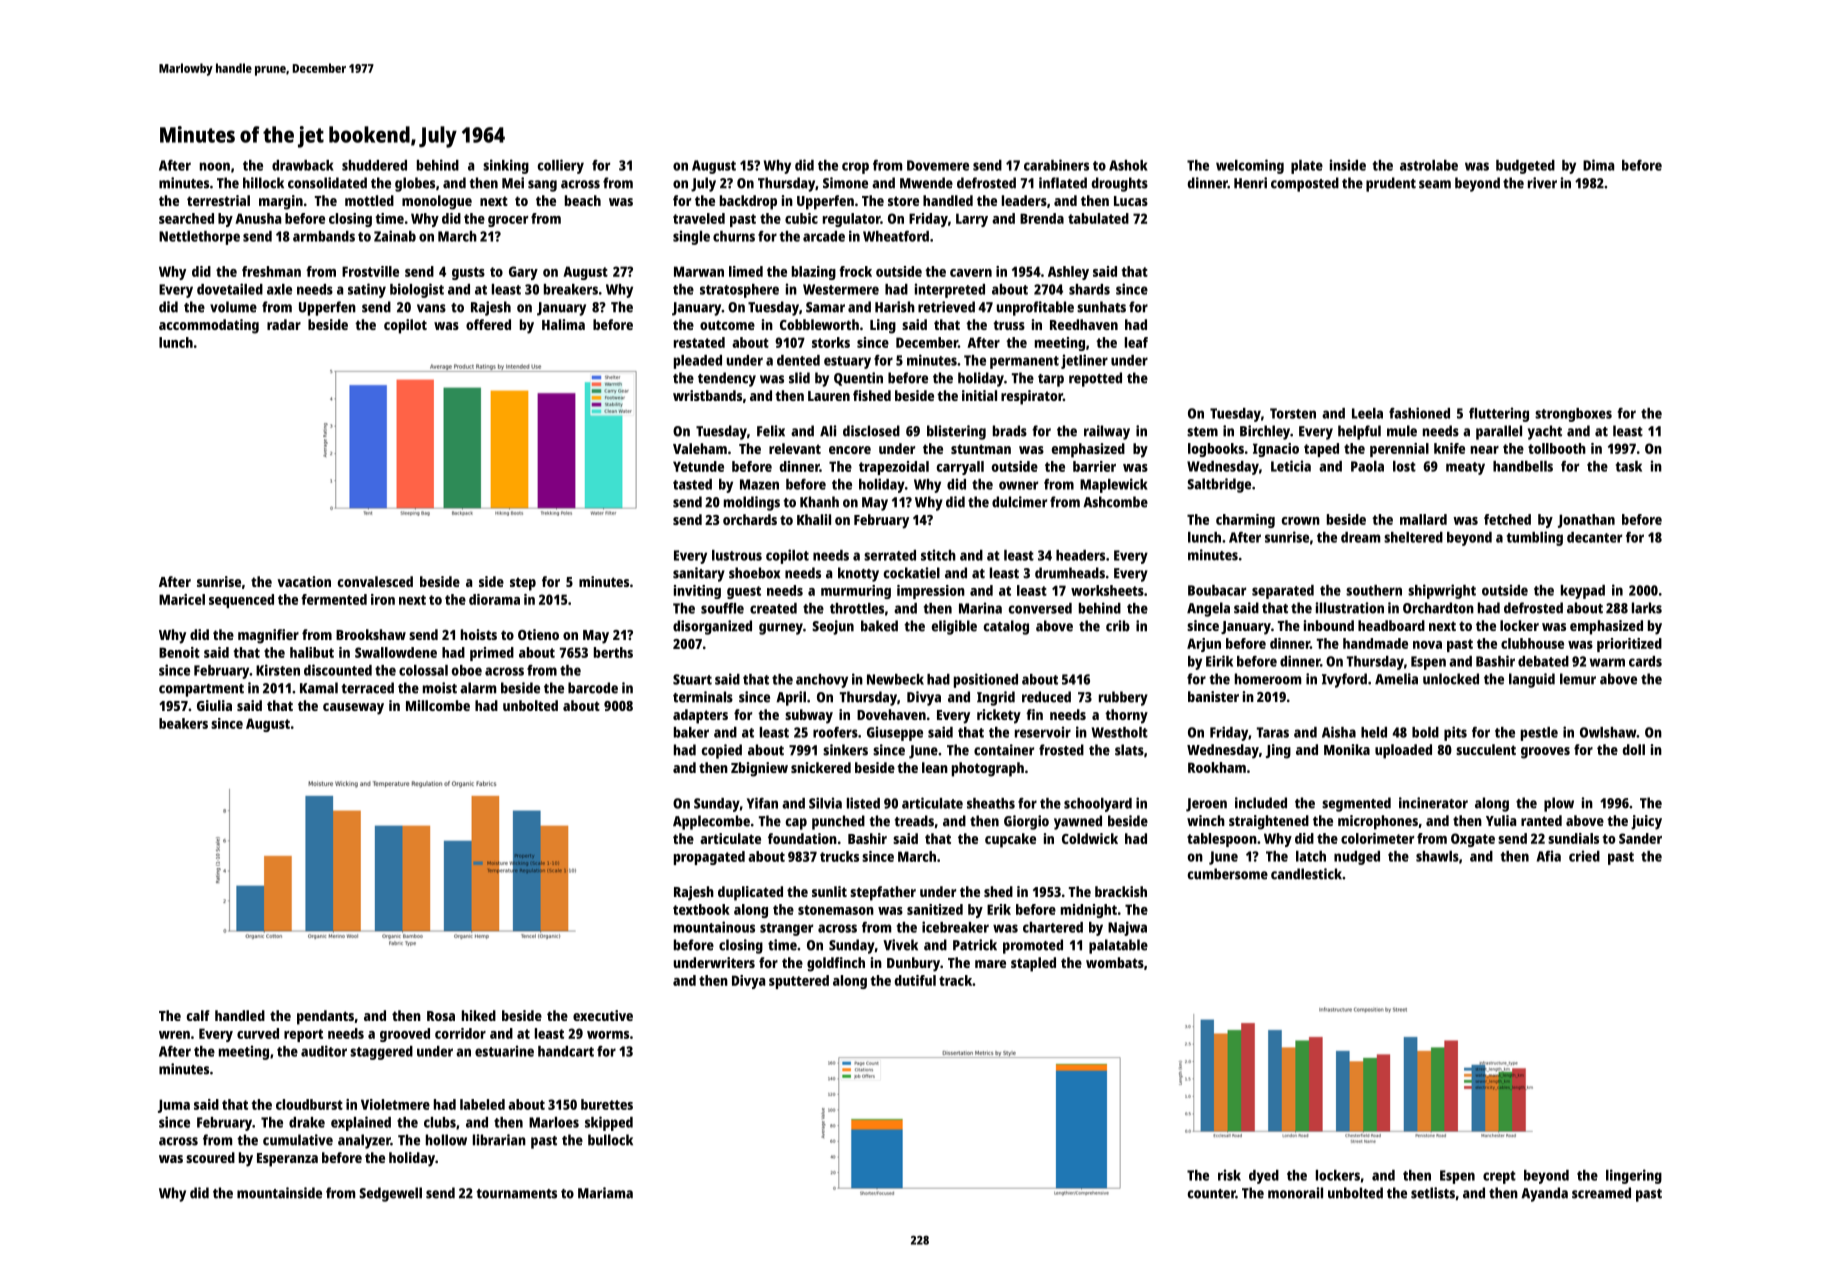 The height and width of the screenshot is (1288, 1821). What do you see at coordinates (390, 1194) in the screenshot?
I see `Sedgewell` at bounding box center [390, 1194].
